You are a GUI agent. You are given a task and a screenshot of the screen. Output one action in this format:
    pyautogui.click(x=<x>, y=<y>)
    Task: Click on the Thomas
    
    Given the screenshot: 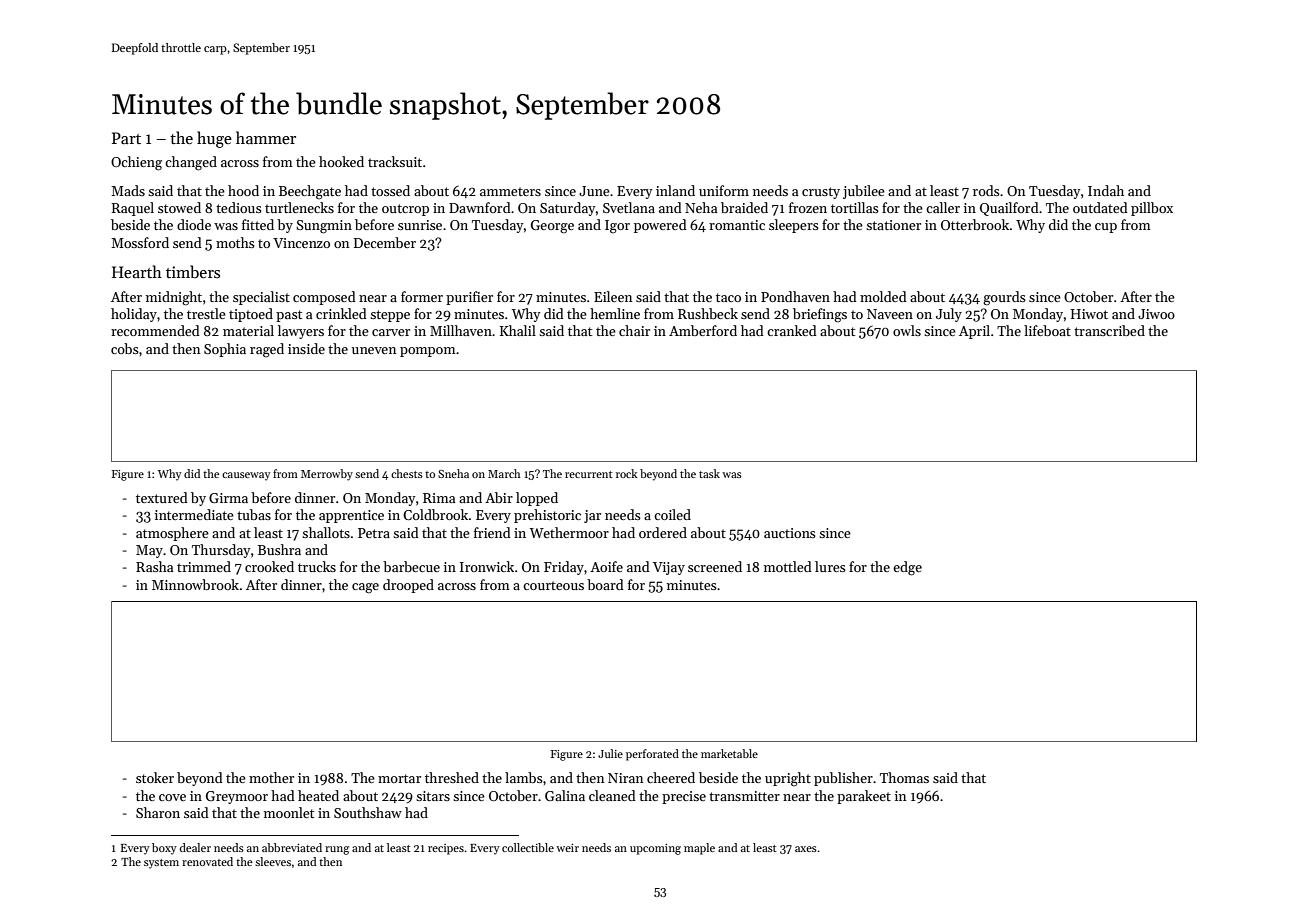 What is the action you would take?
    pyautogui.click(x=904, y=777)
